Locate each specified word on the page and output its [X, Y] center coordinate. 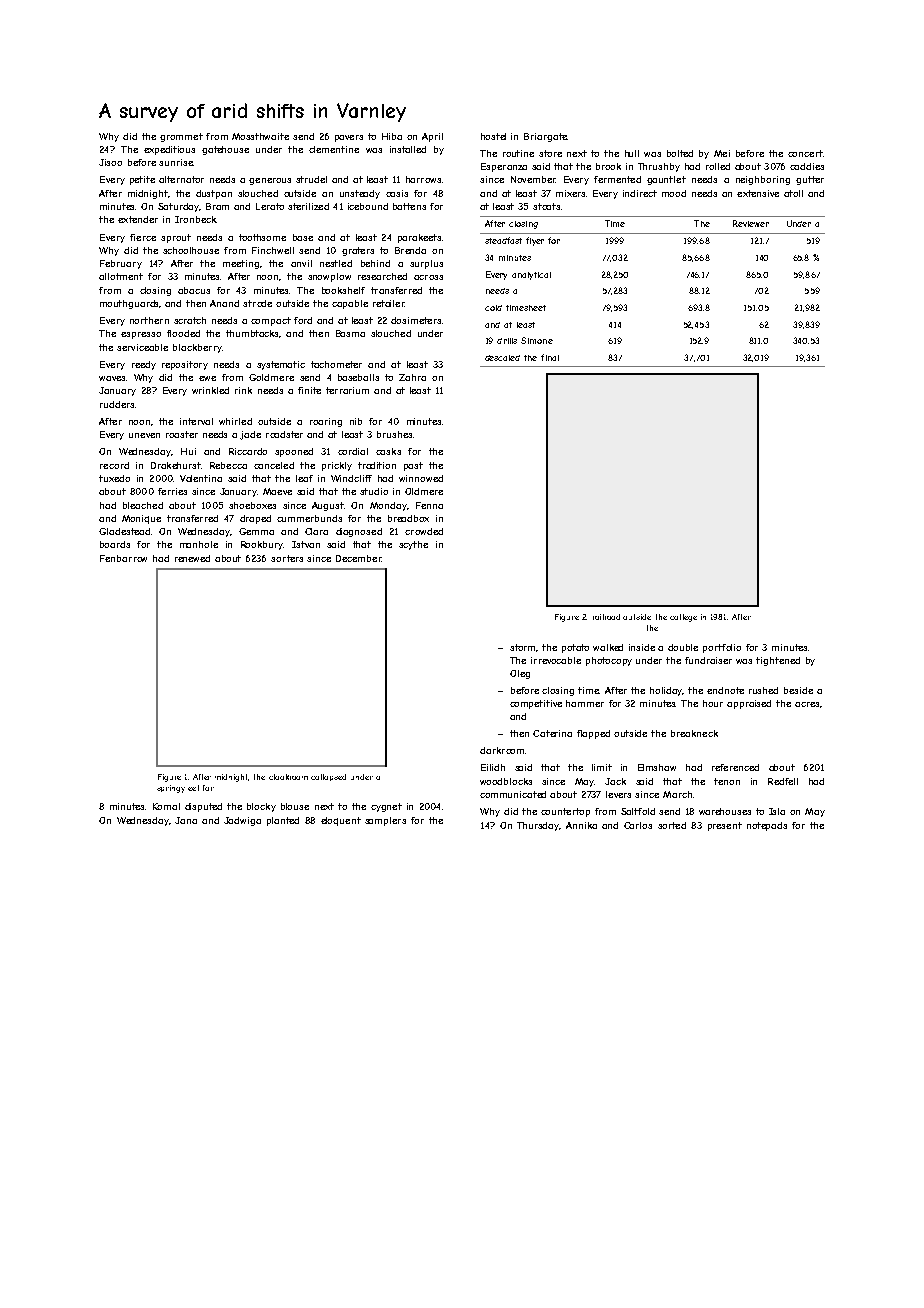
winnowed [421, 478]
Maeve [277, 491]
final [550, 357]
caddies [807, 166]
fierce [143, 237]
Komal [166, 806]
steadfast [503, 240]
